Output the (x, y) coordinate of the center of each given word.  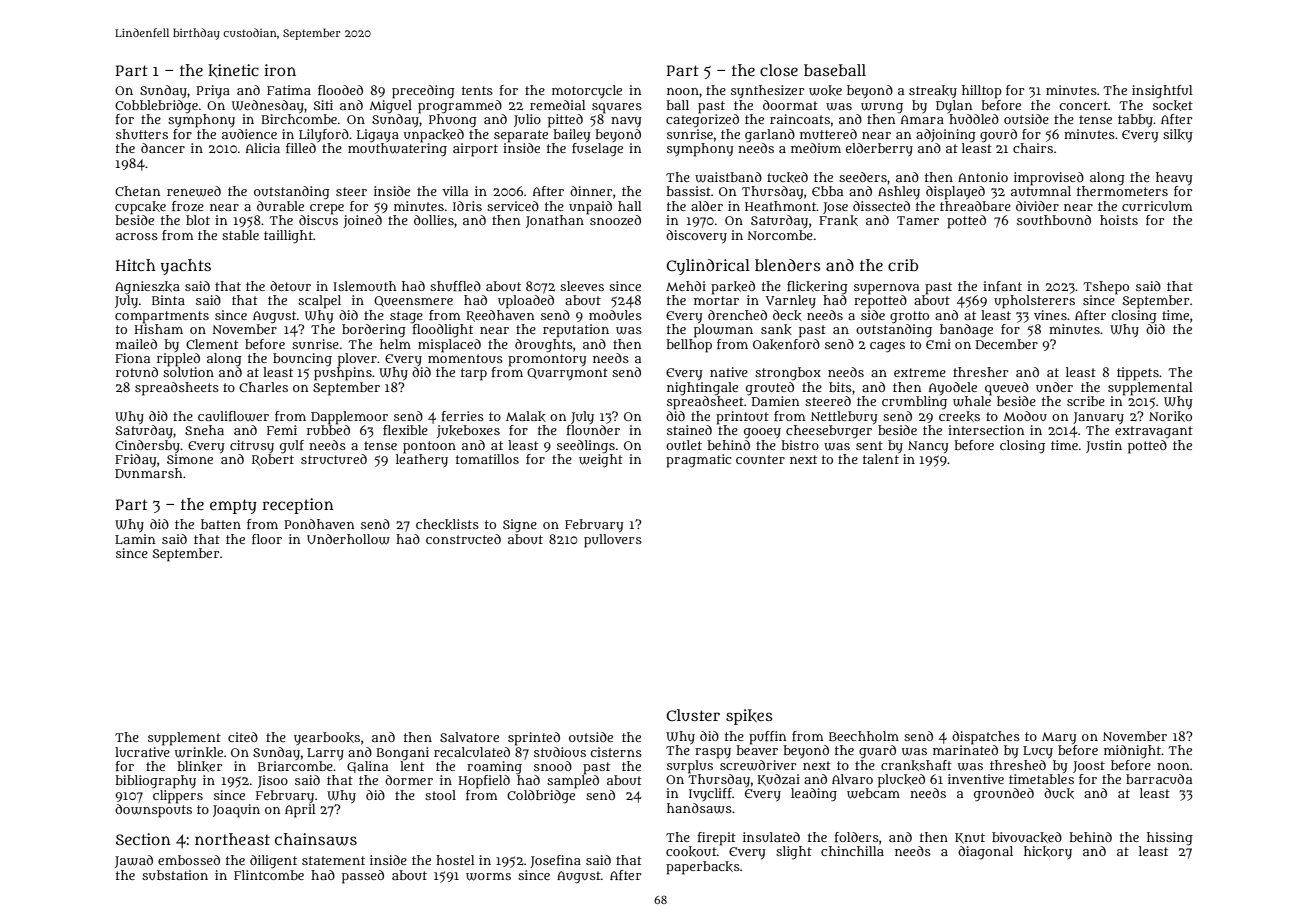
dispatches (986, 737)
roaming (494, 768)
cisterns (616, 752)
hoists (1119, 220)
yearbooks (327, 738)
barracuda (1159, 779)
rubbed (328, 429)
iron (280, 70)
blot (198, 220)
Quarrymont (567, 374)
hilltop (982, 92)
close (779, 70)
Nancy (928, 447)
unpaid (590, 208)
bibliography (155, 782)
